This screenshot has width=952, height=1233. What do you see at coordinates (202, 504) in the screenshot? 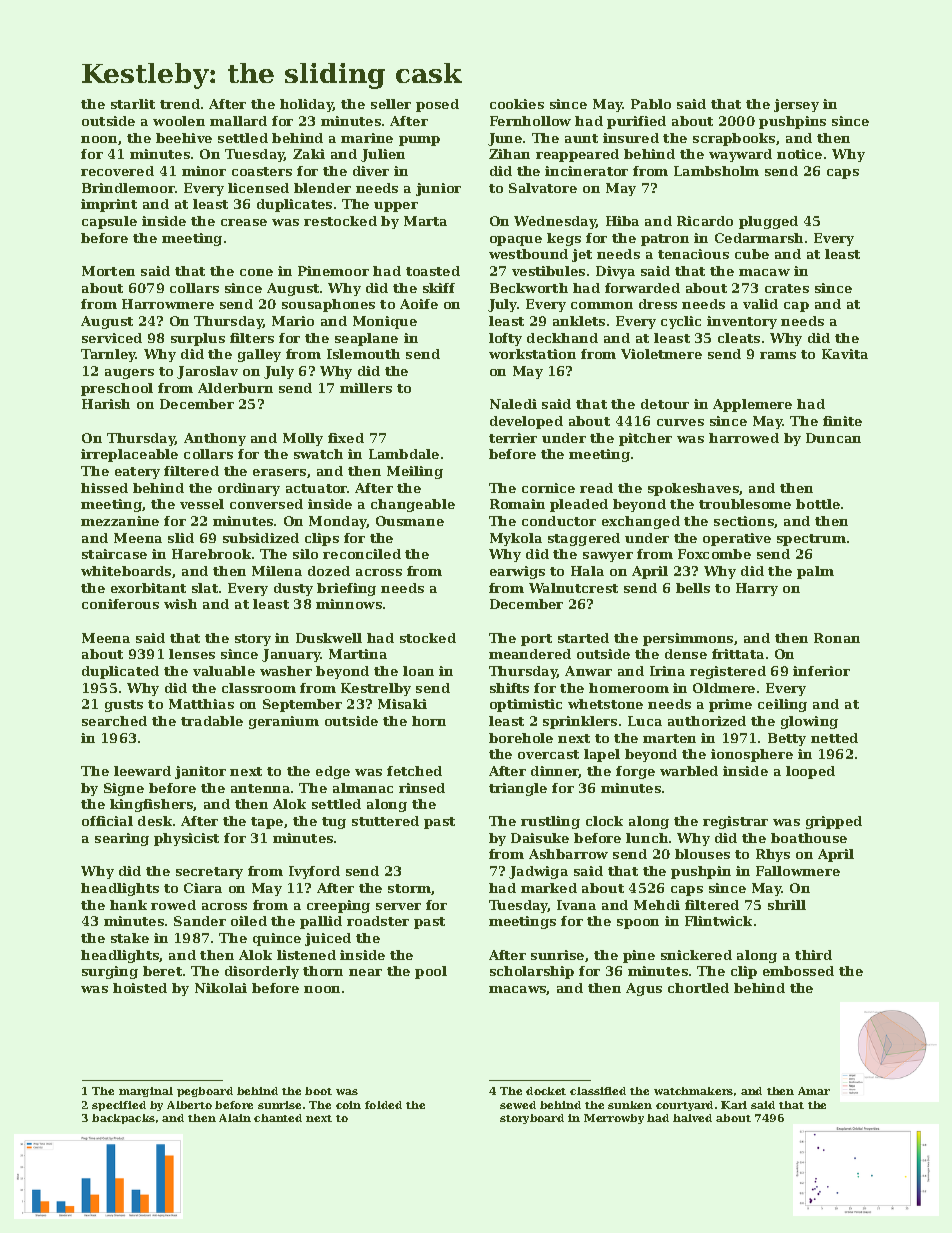
I see `vessel` at bounding box center [202, 504].
